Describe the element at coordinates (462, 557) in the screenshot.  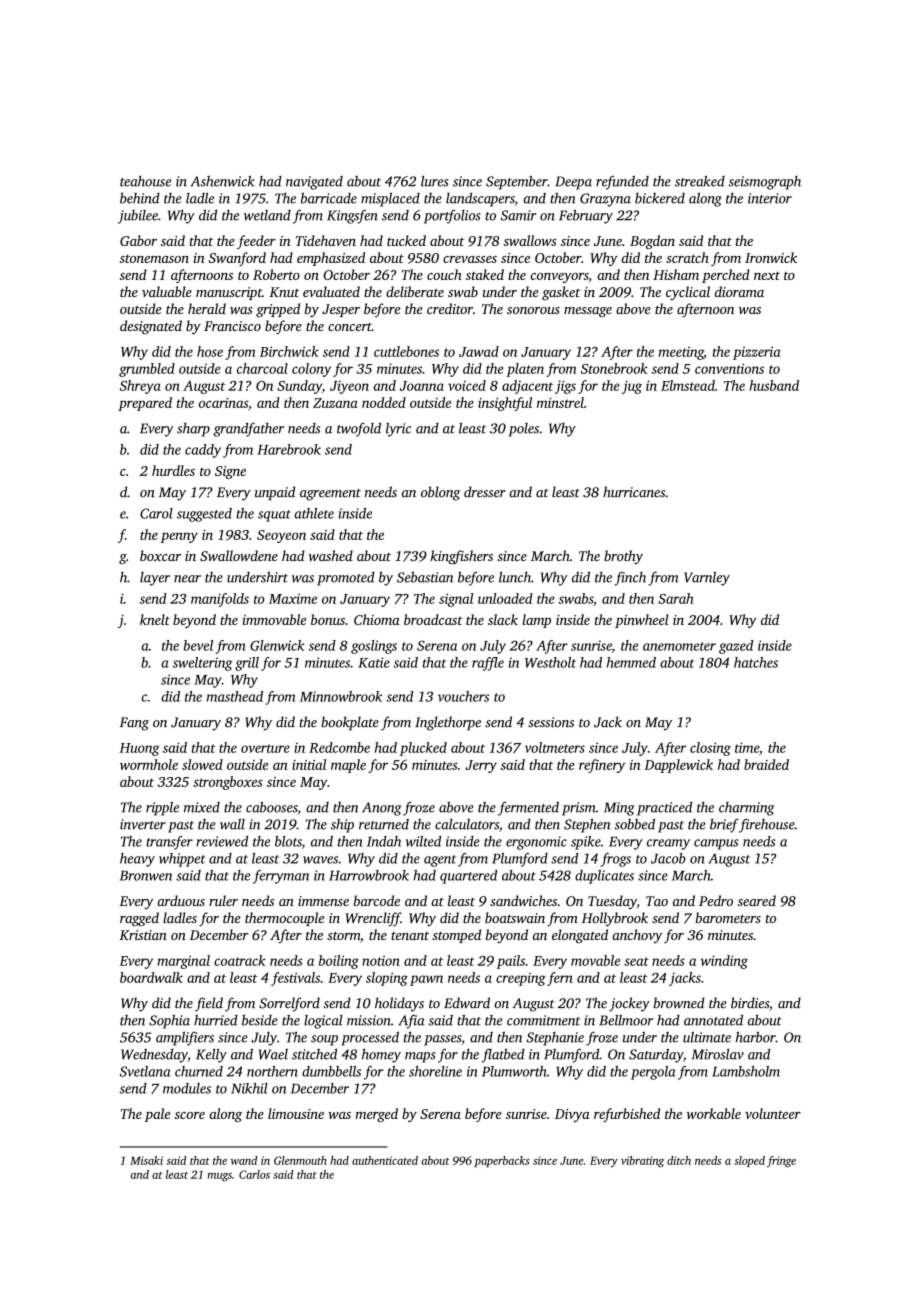
I see `kingfishers` at that location.
